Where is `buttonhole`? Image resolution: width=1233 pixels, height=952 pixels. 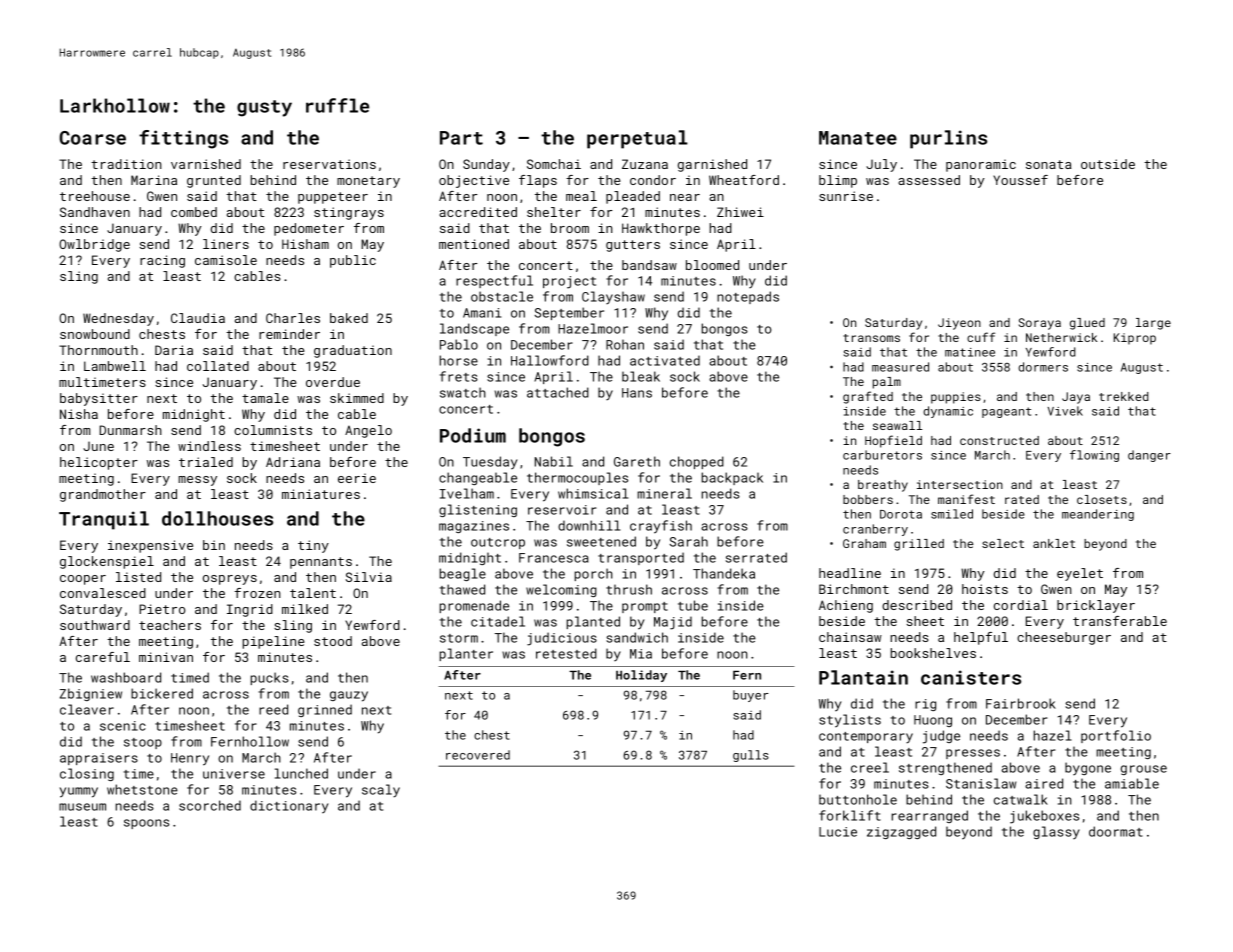
buttonhole is located at coordinates (858, 799).
